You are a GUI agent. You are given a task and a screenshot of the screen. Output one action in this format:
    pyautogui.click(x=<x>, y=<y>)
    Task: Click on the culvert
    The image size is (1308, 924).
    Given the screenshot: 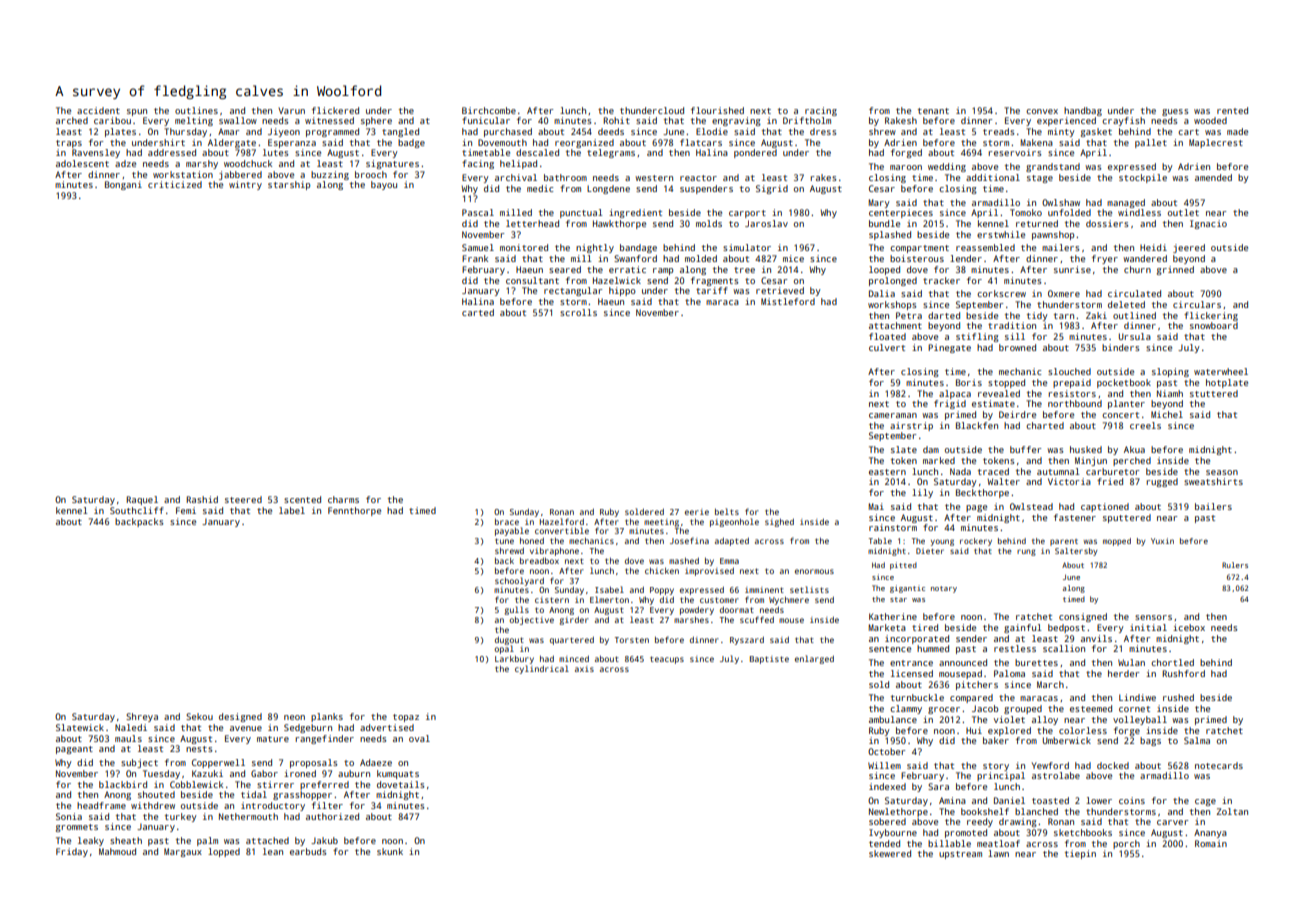 What is the action you would take?
    pyautogui.click(x=887, y=347)
